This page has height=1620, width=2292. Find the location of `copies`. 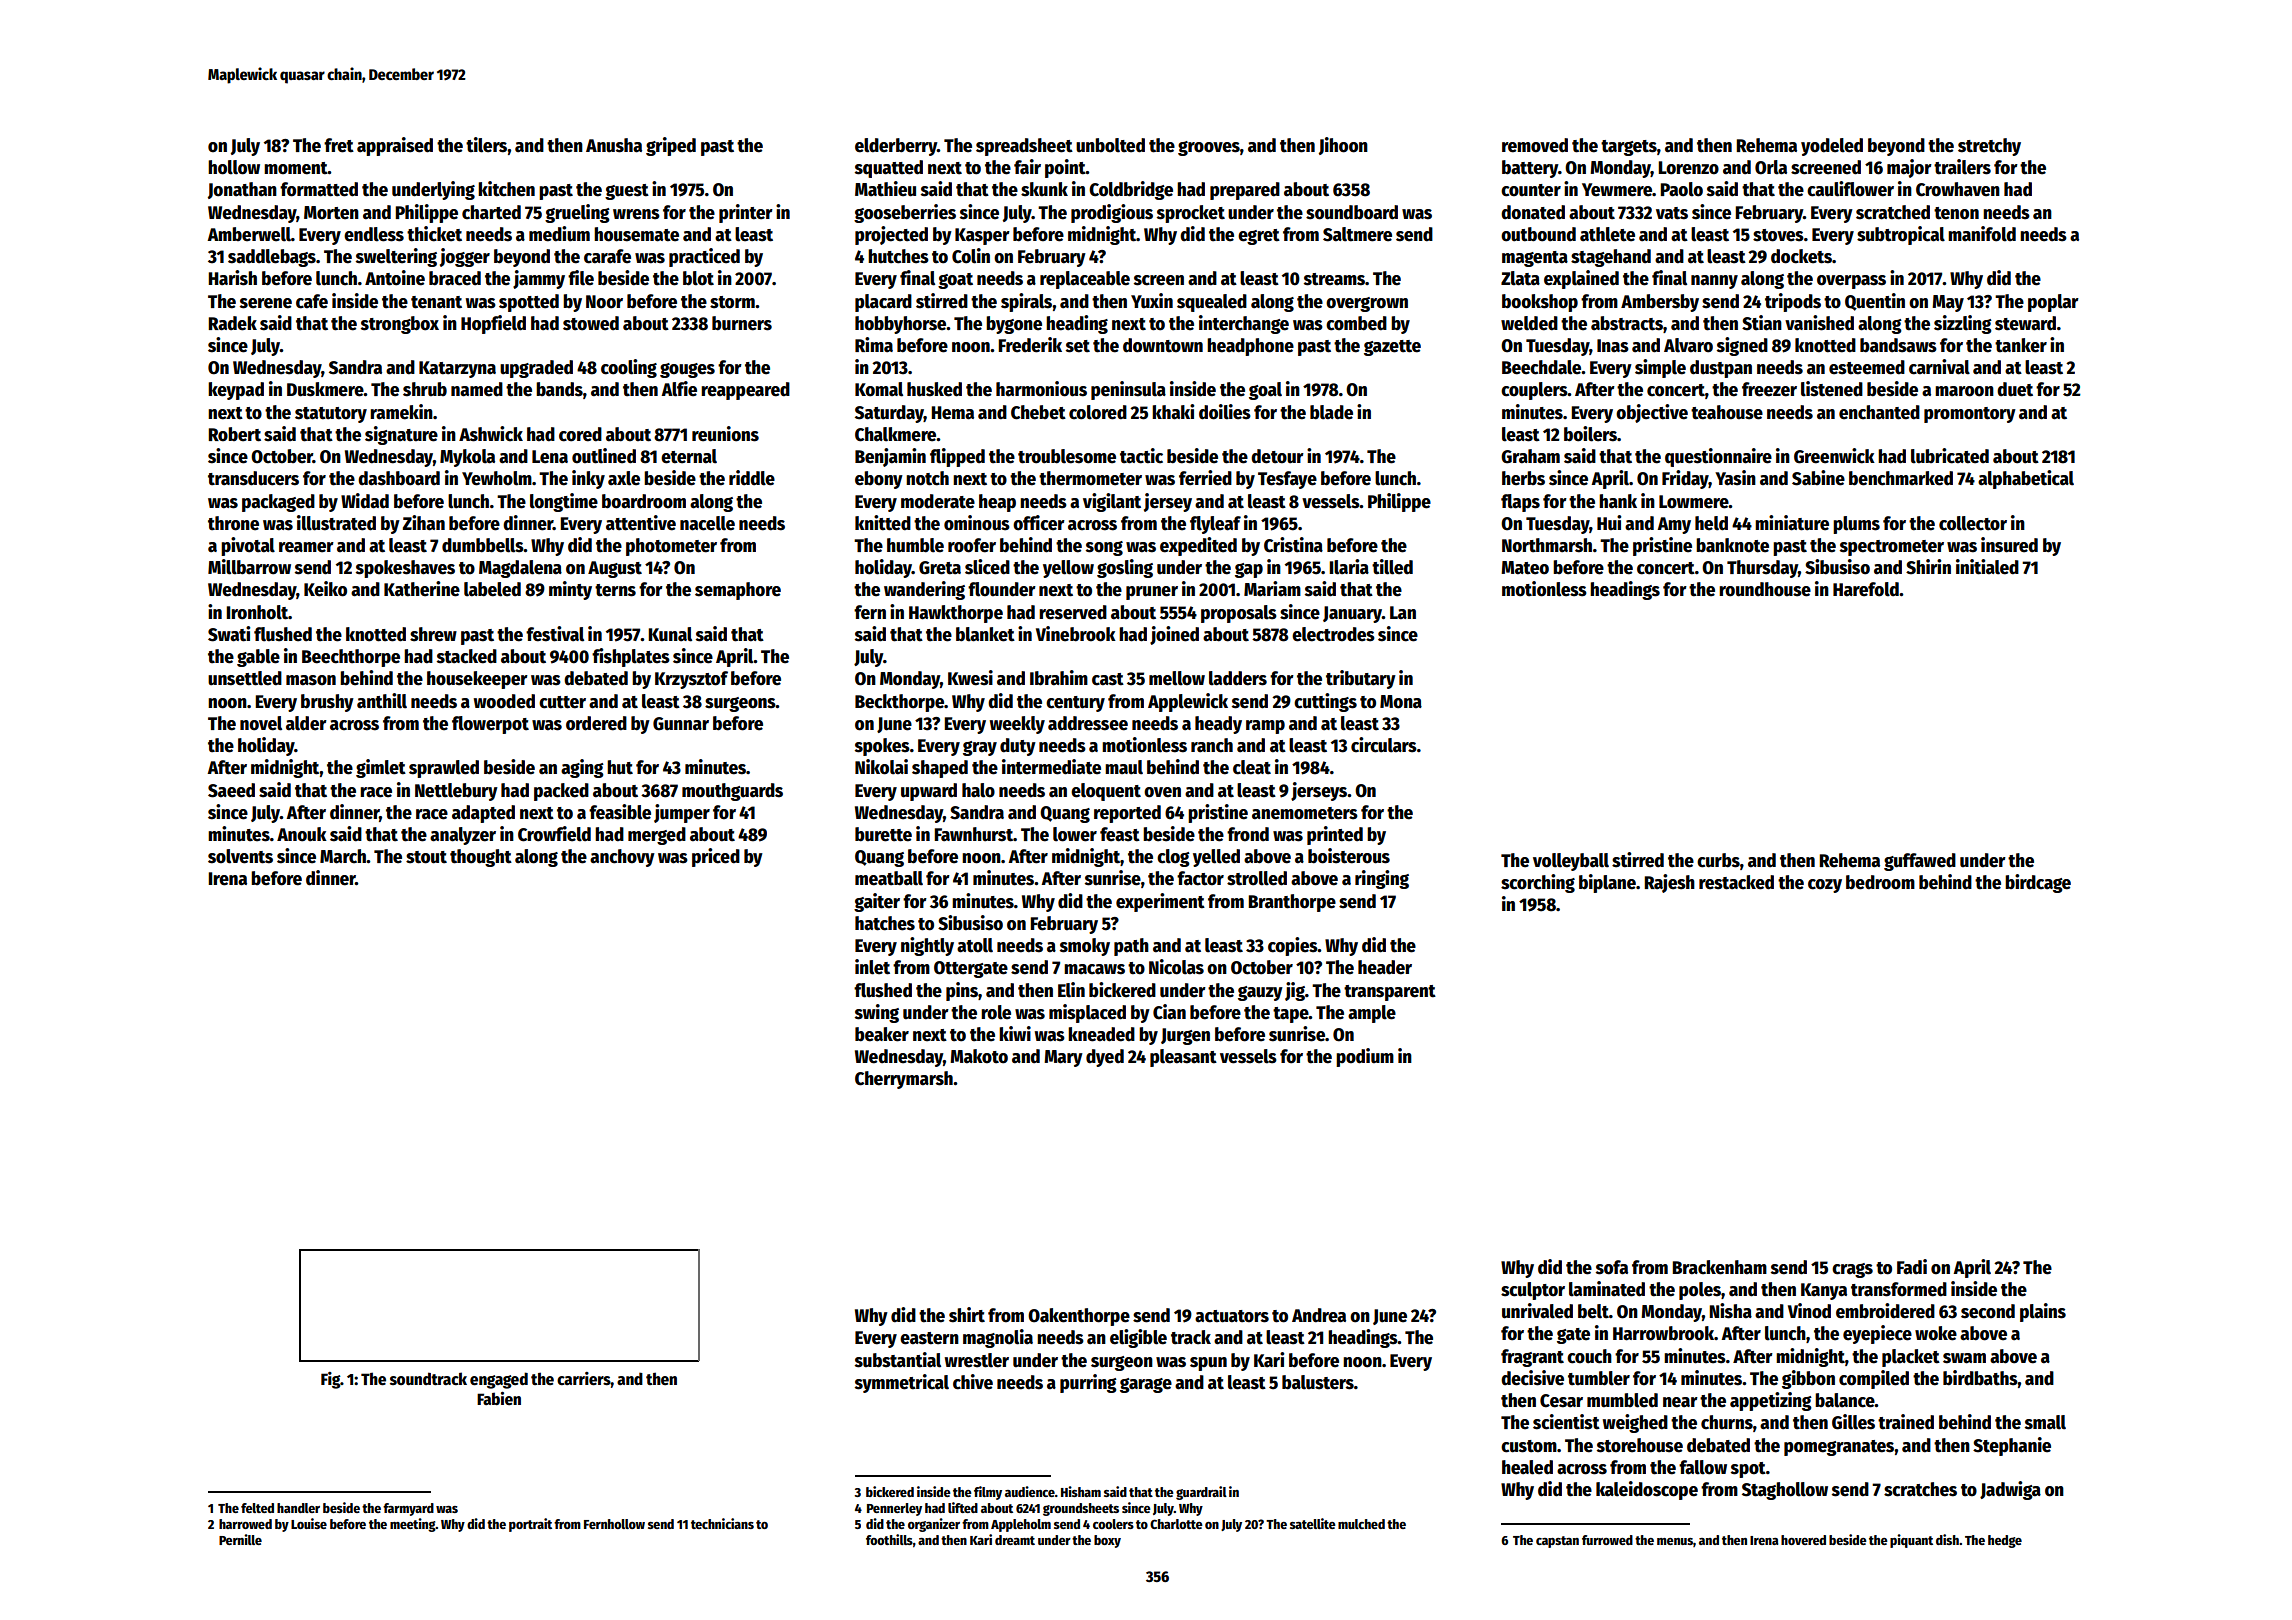

copies is located at coordinates (1293, 946).
